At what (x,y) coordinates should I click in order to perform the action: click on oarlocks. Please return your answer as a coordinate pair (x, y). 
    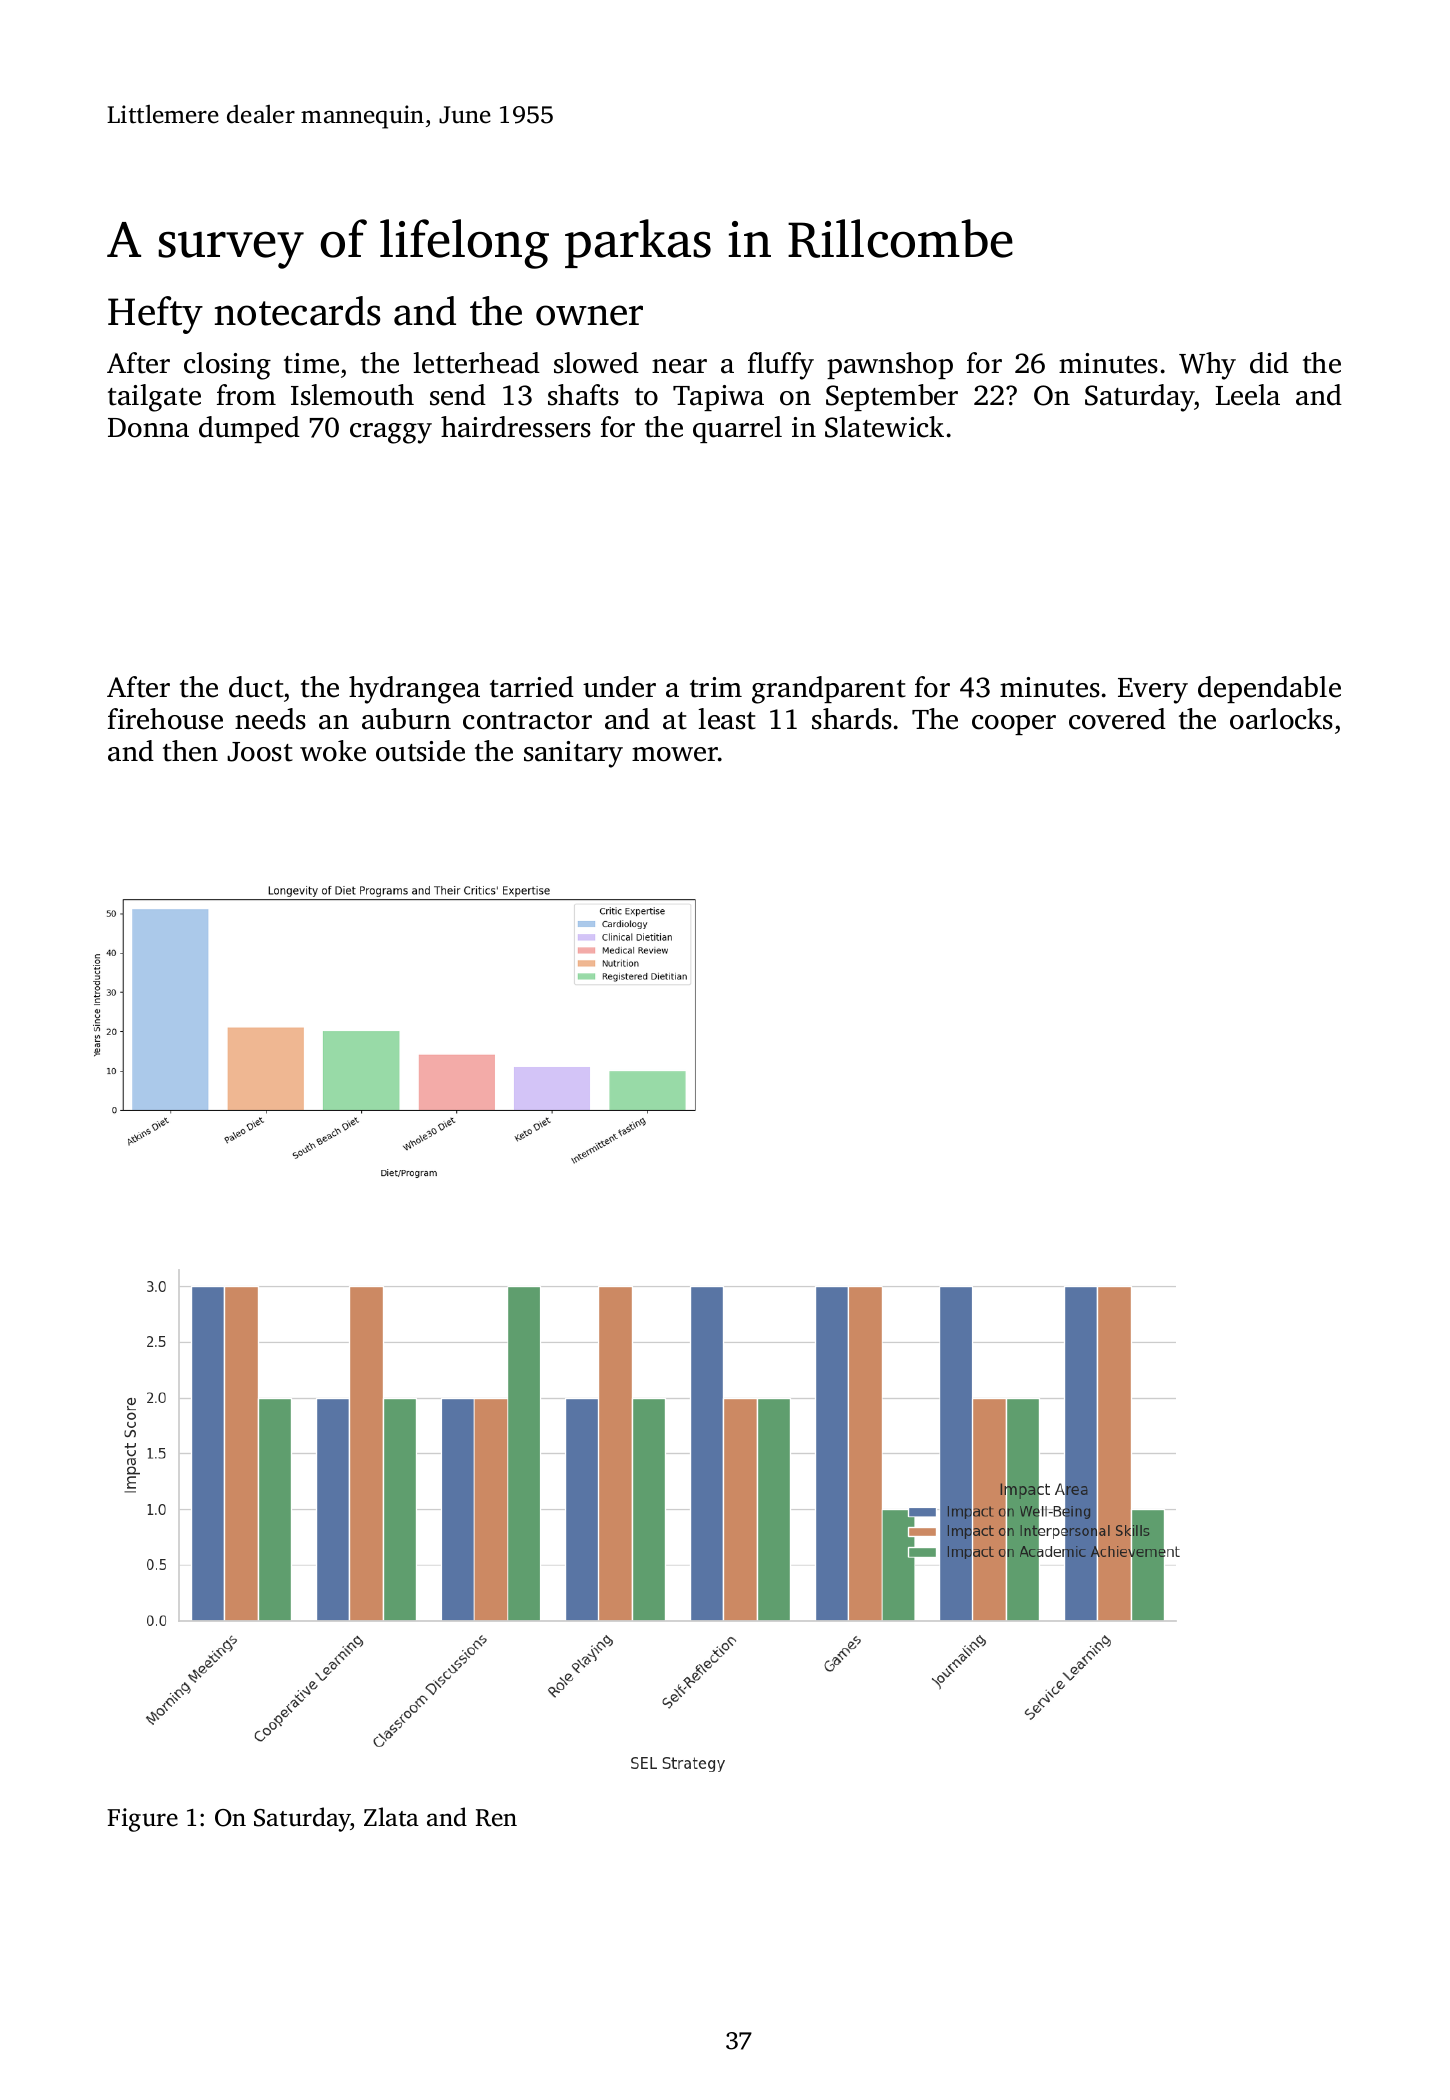
    Looking at the image, I should click on (1281, 719).
